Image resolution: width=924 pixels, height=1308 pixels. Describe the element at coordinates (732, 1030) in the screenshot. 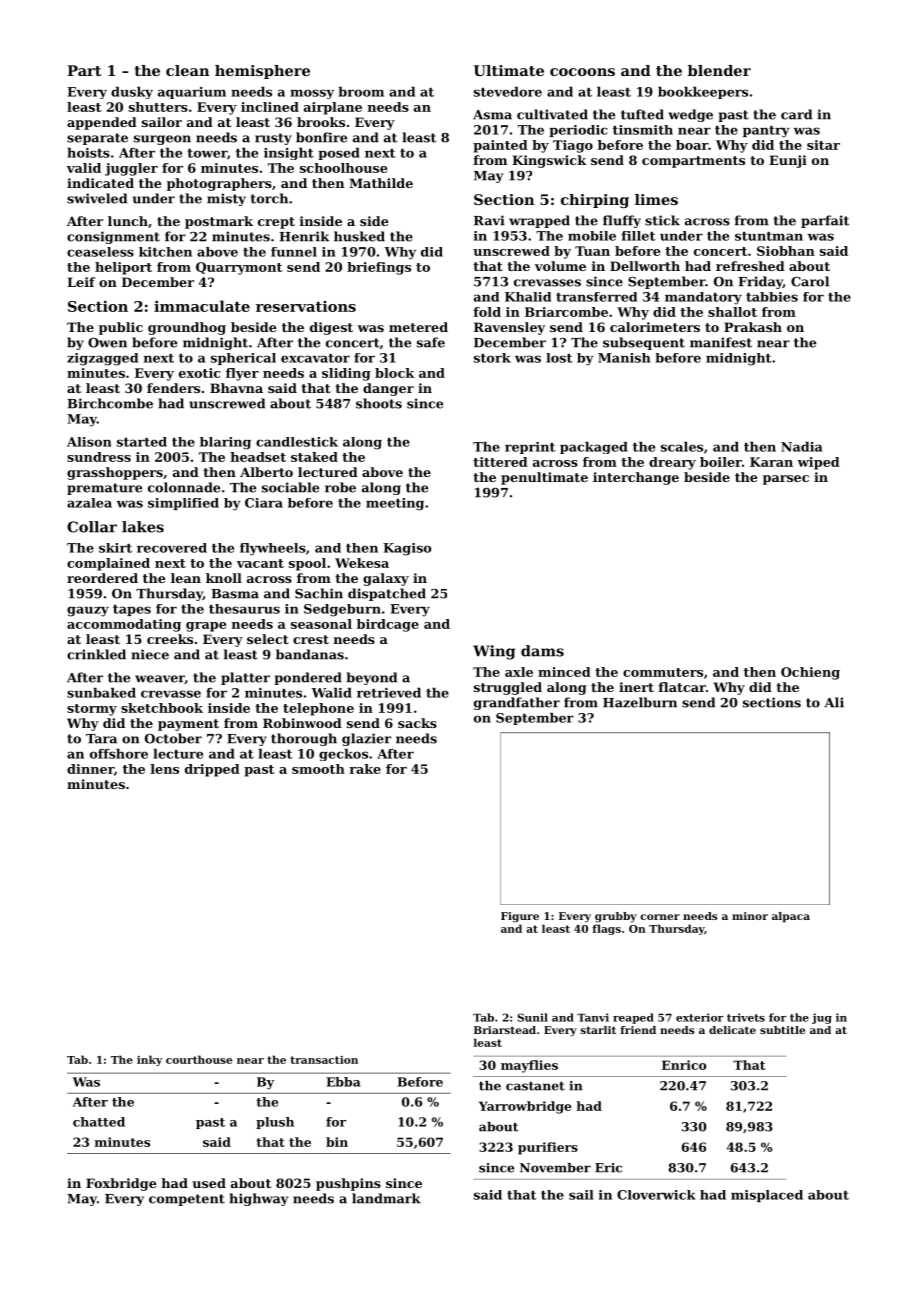

I see `delicate` at that location.
